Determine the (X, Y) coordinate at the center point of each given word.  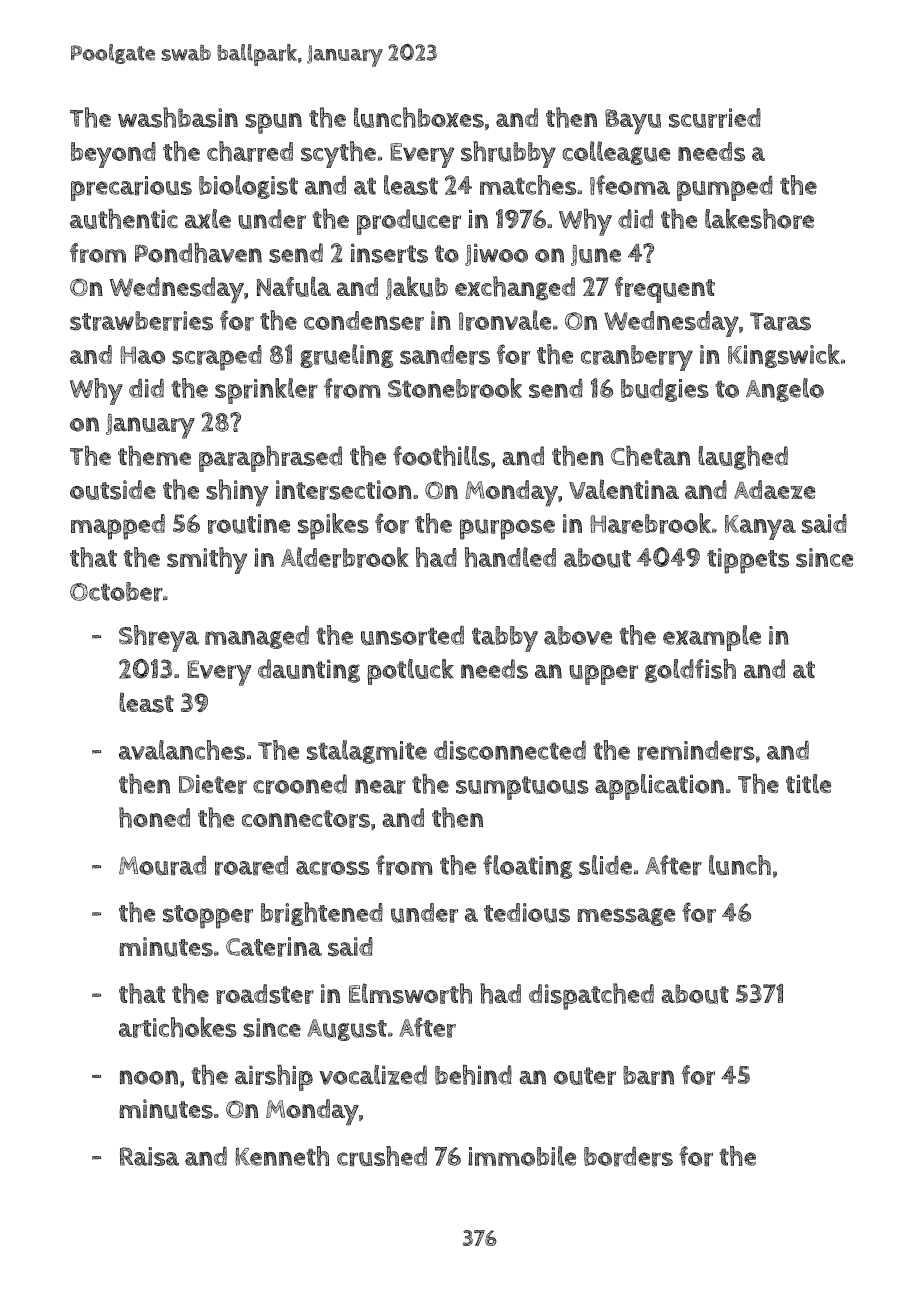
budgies (665, 390)
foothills (441, 455)
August (347, 1030)
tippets (748, 561)
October (116, 592)
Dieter (213, 784)
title (808, 784)
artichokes (178, 1027)
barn (648, 1075)
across (333, 868)
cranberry (637, 358)
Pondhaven (198, 253)
